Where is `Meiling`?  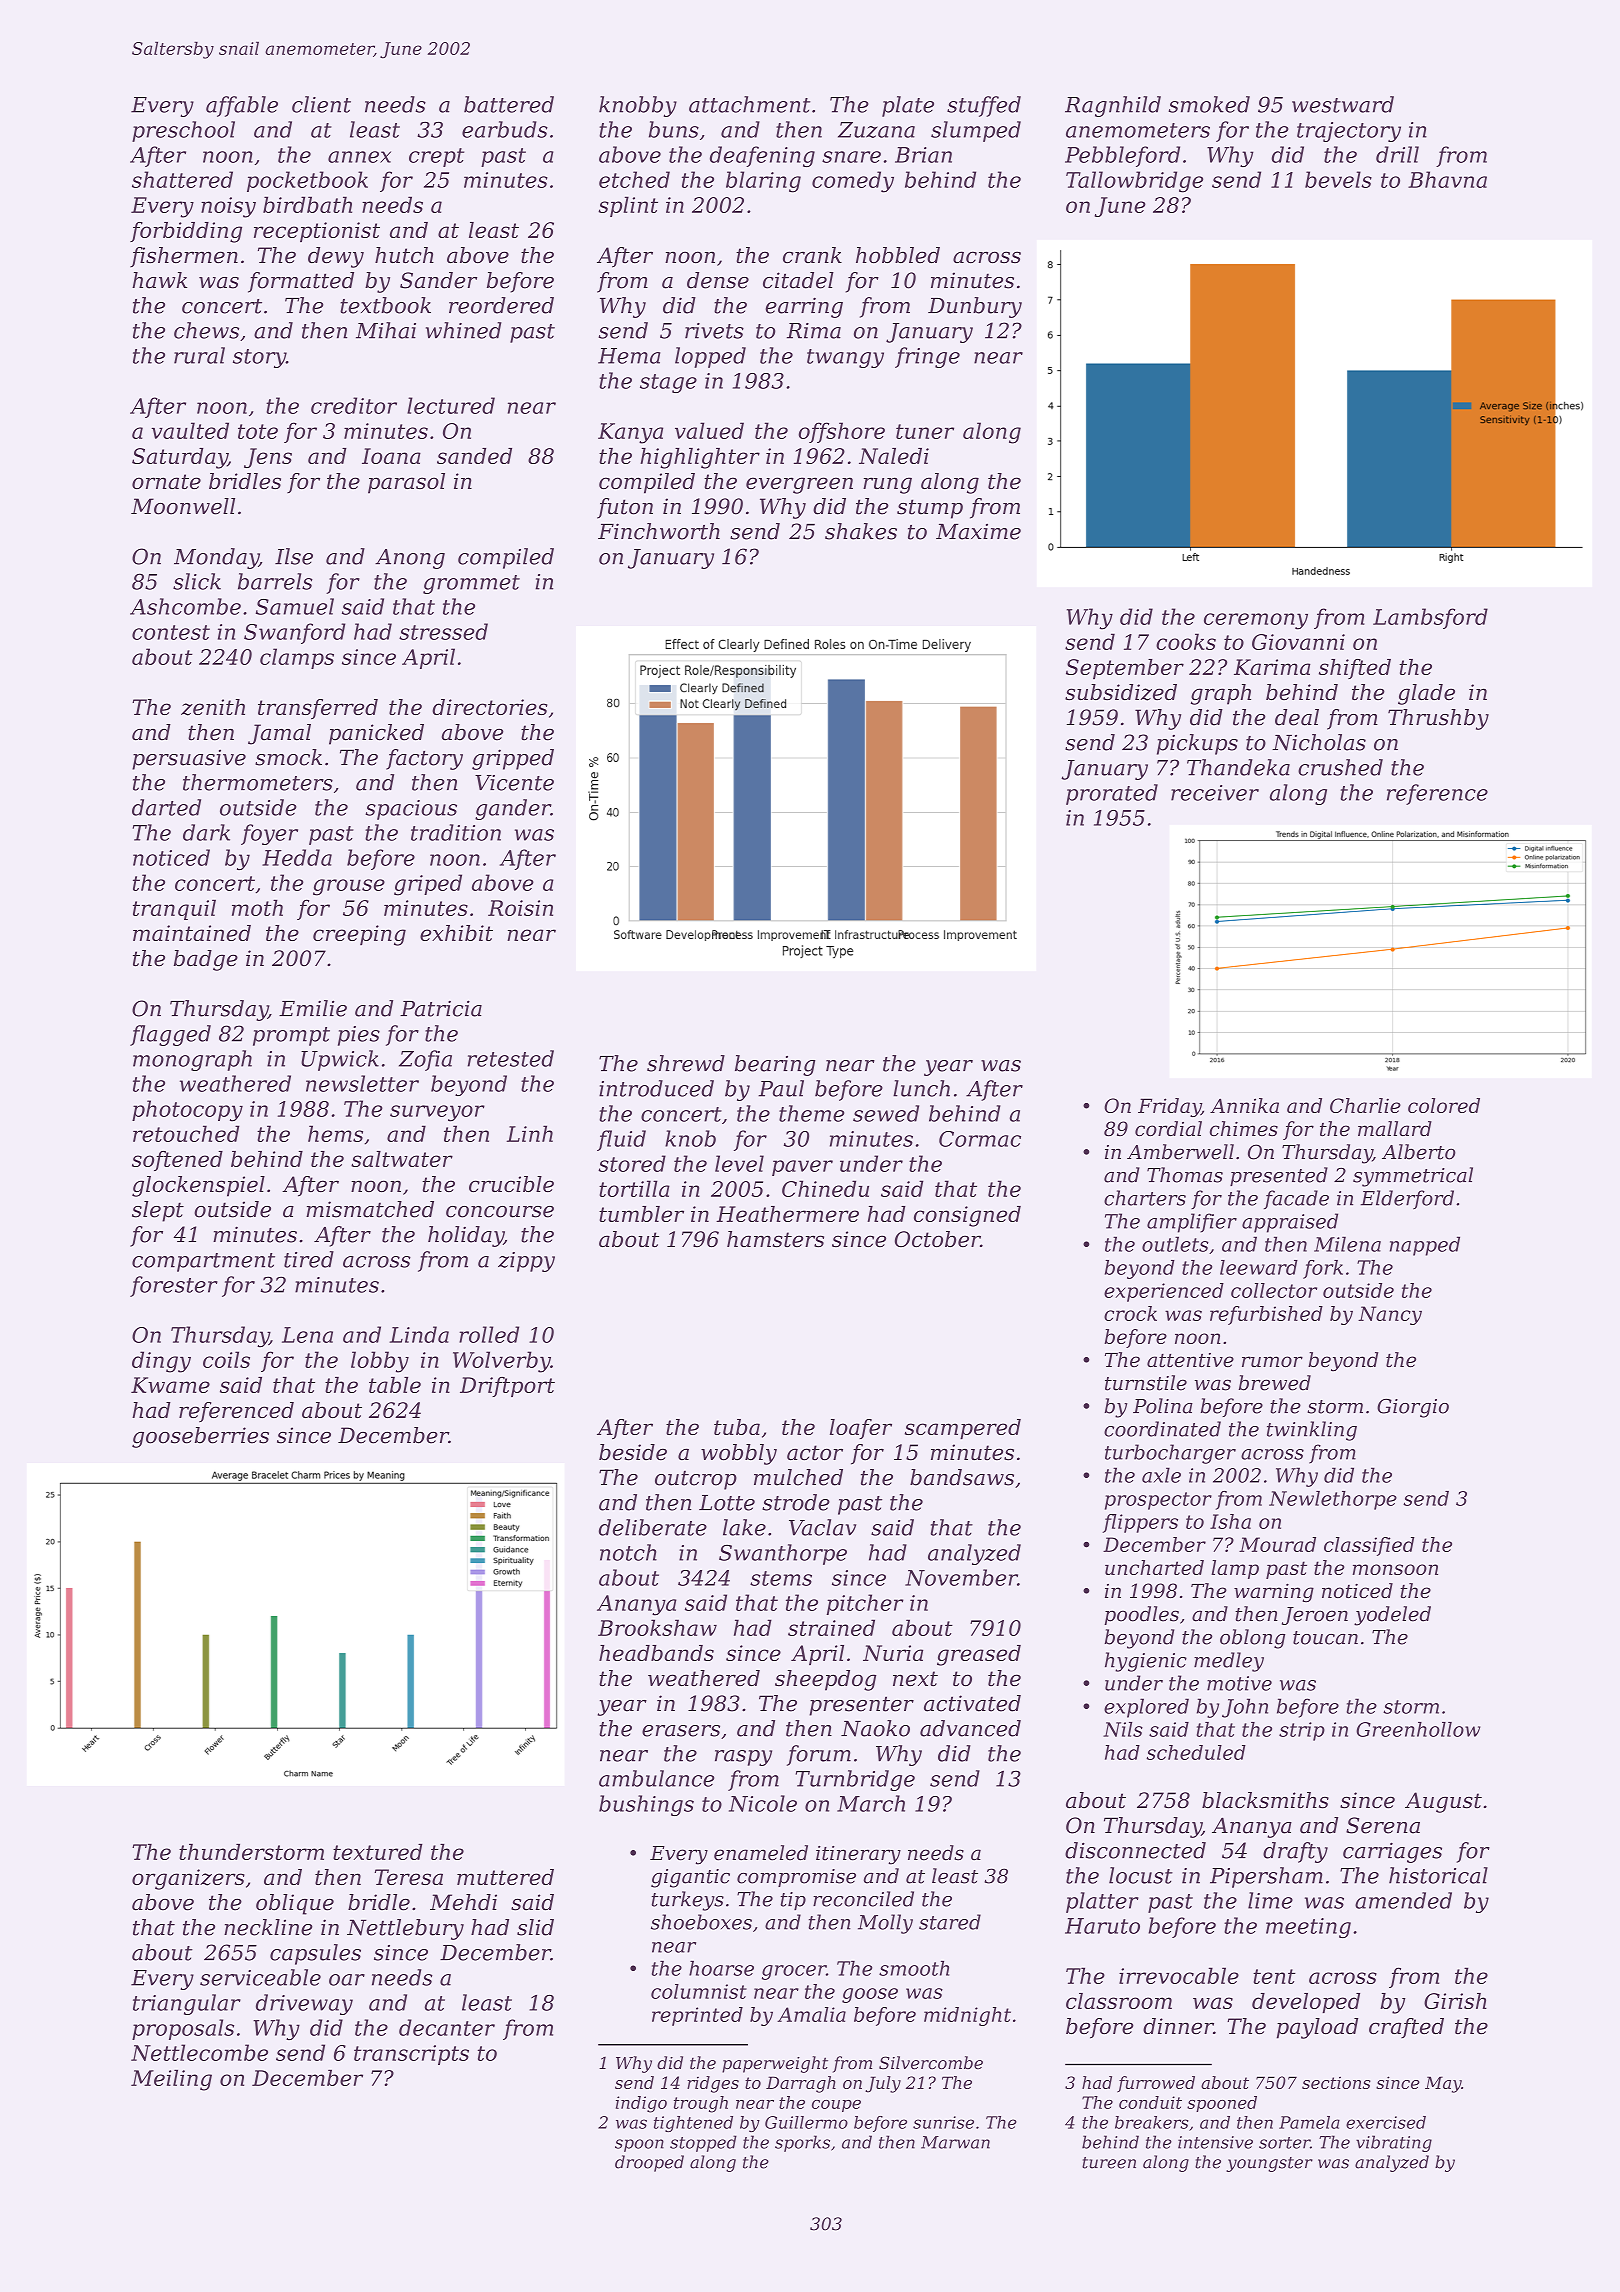
Meiling is located at coordinates (171, 2080).
